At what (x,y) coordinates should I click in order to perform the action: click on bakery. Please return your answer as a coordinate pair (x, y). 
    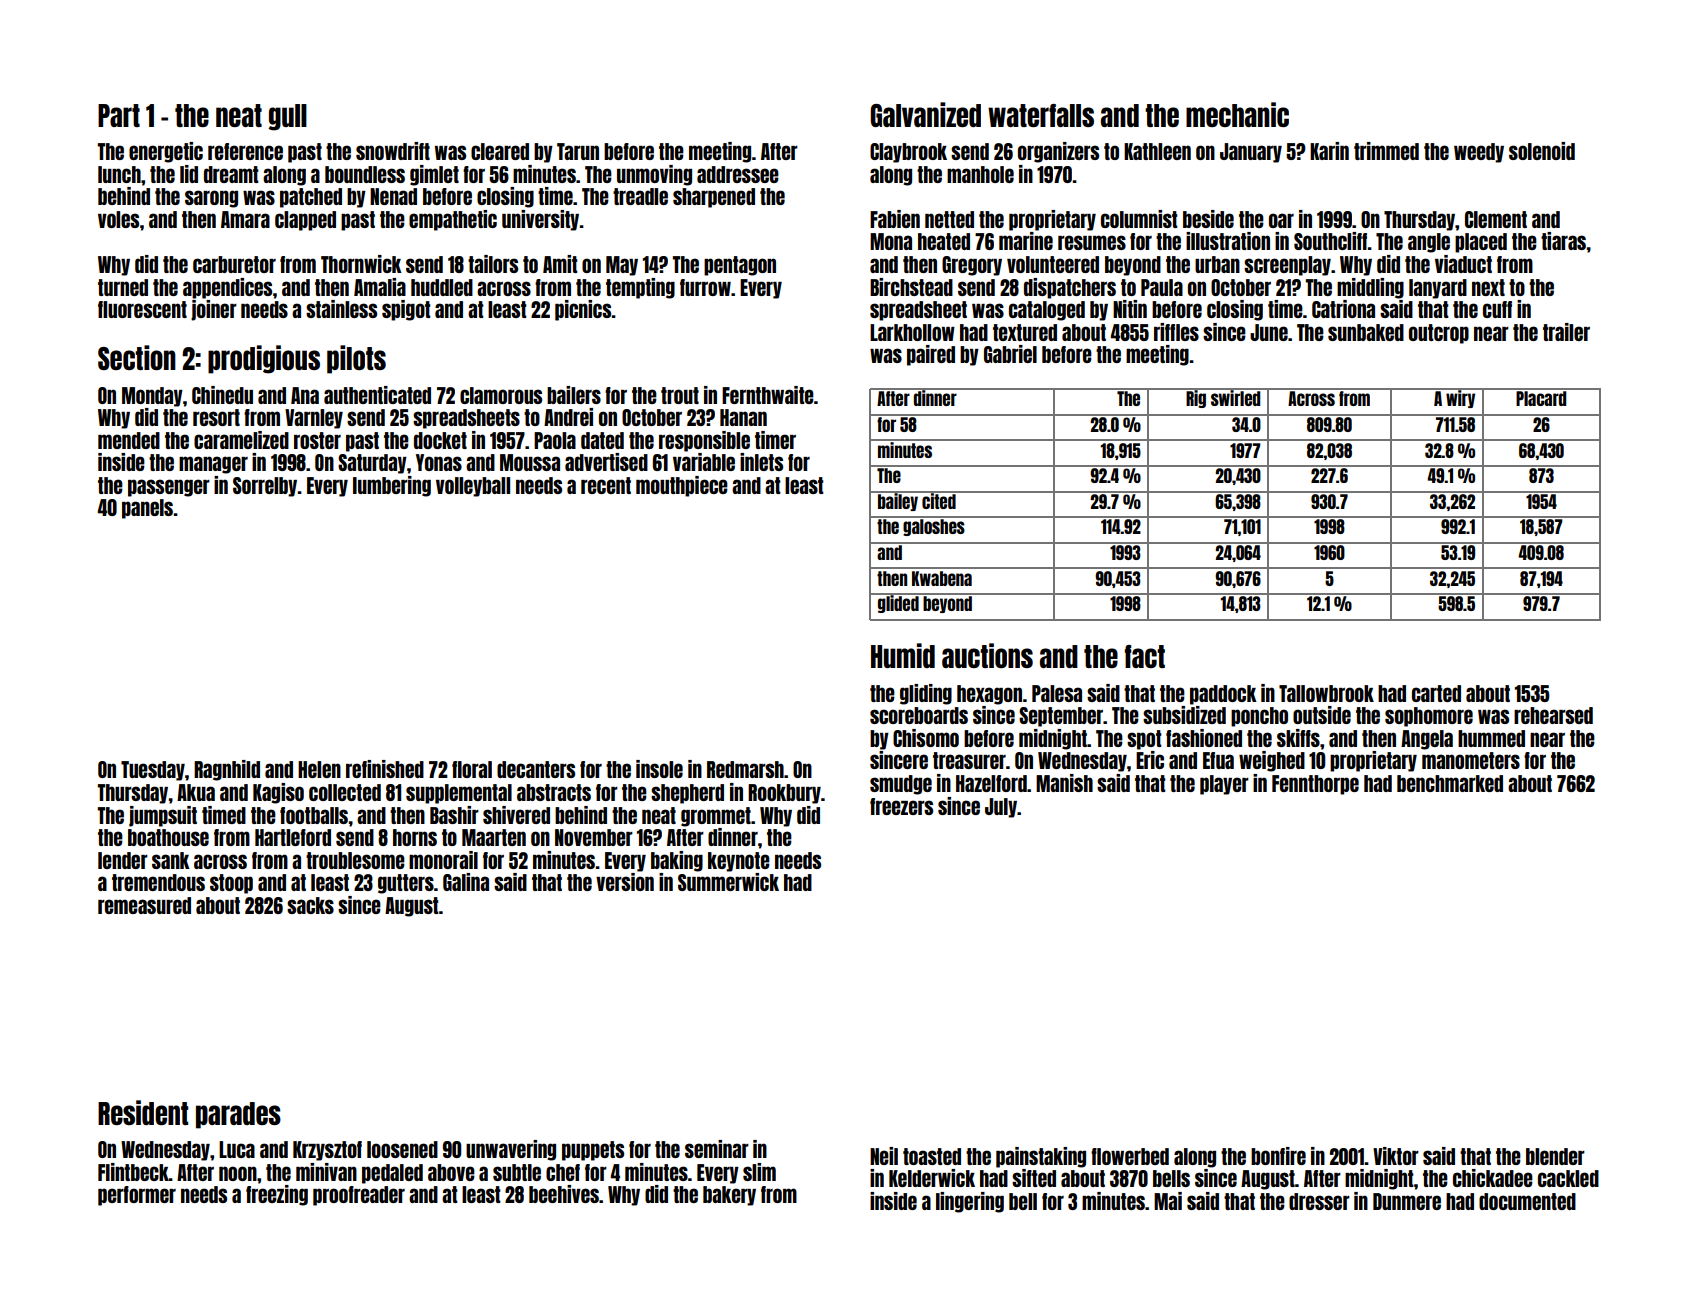
    Looking at the image, I should click on (729, 1196).
